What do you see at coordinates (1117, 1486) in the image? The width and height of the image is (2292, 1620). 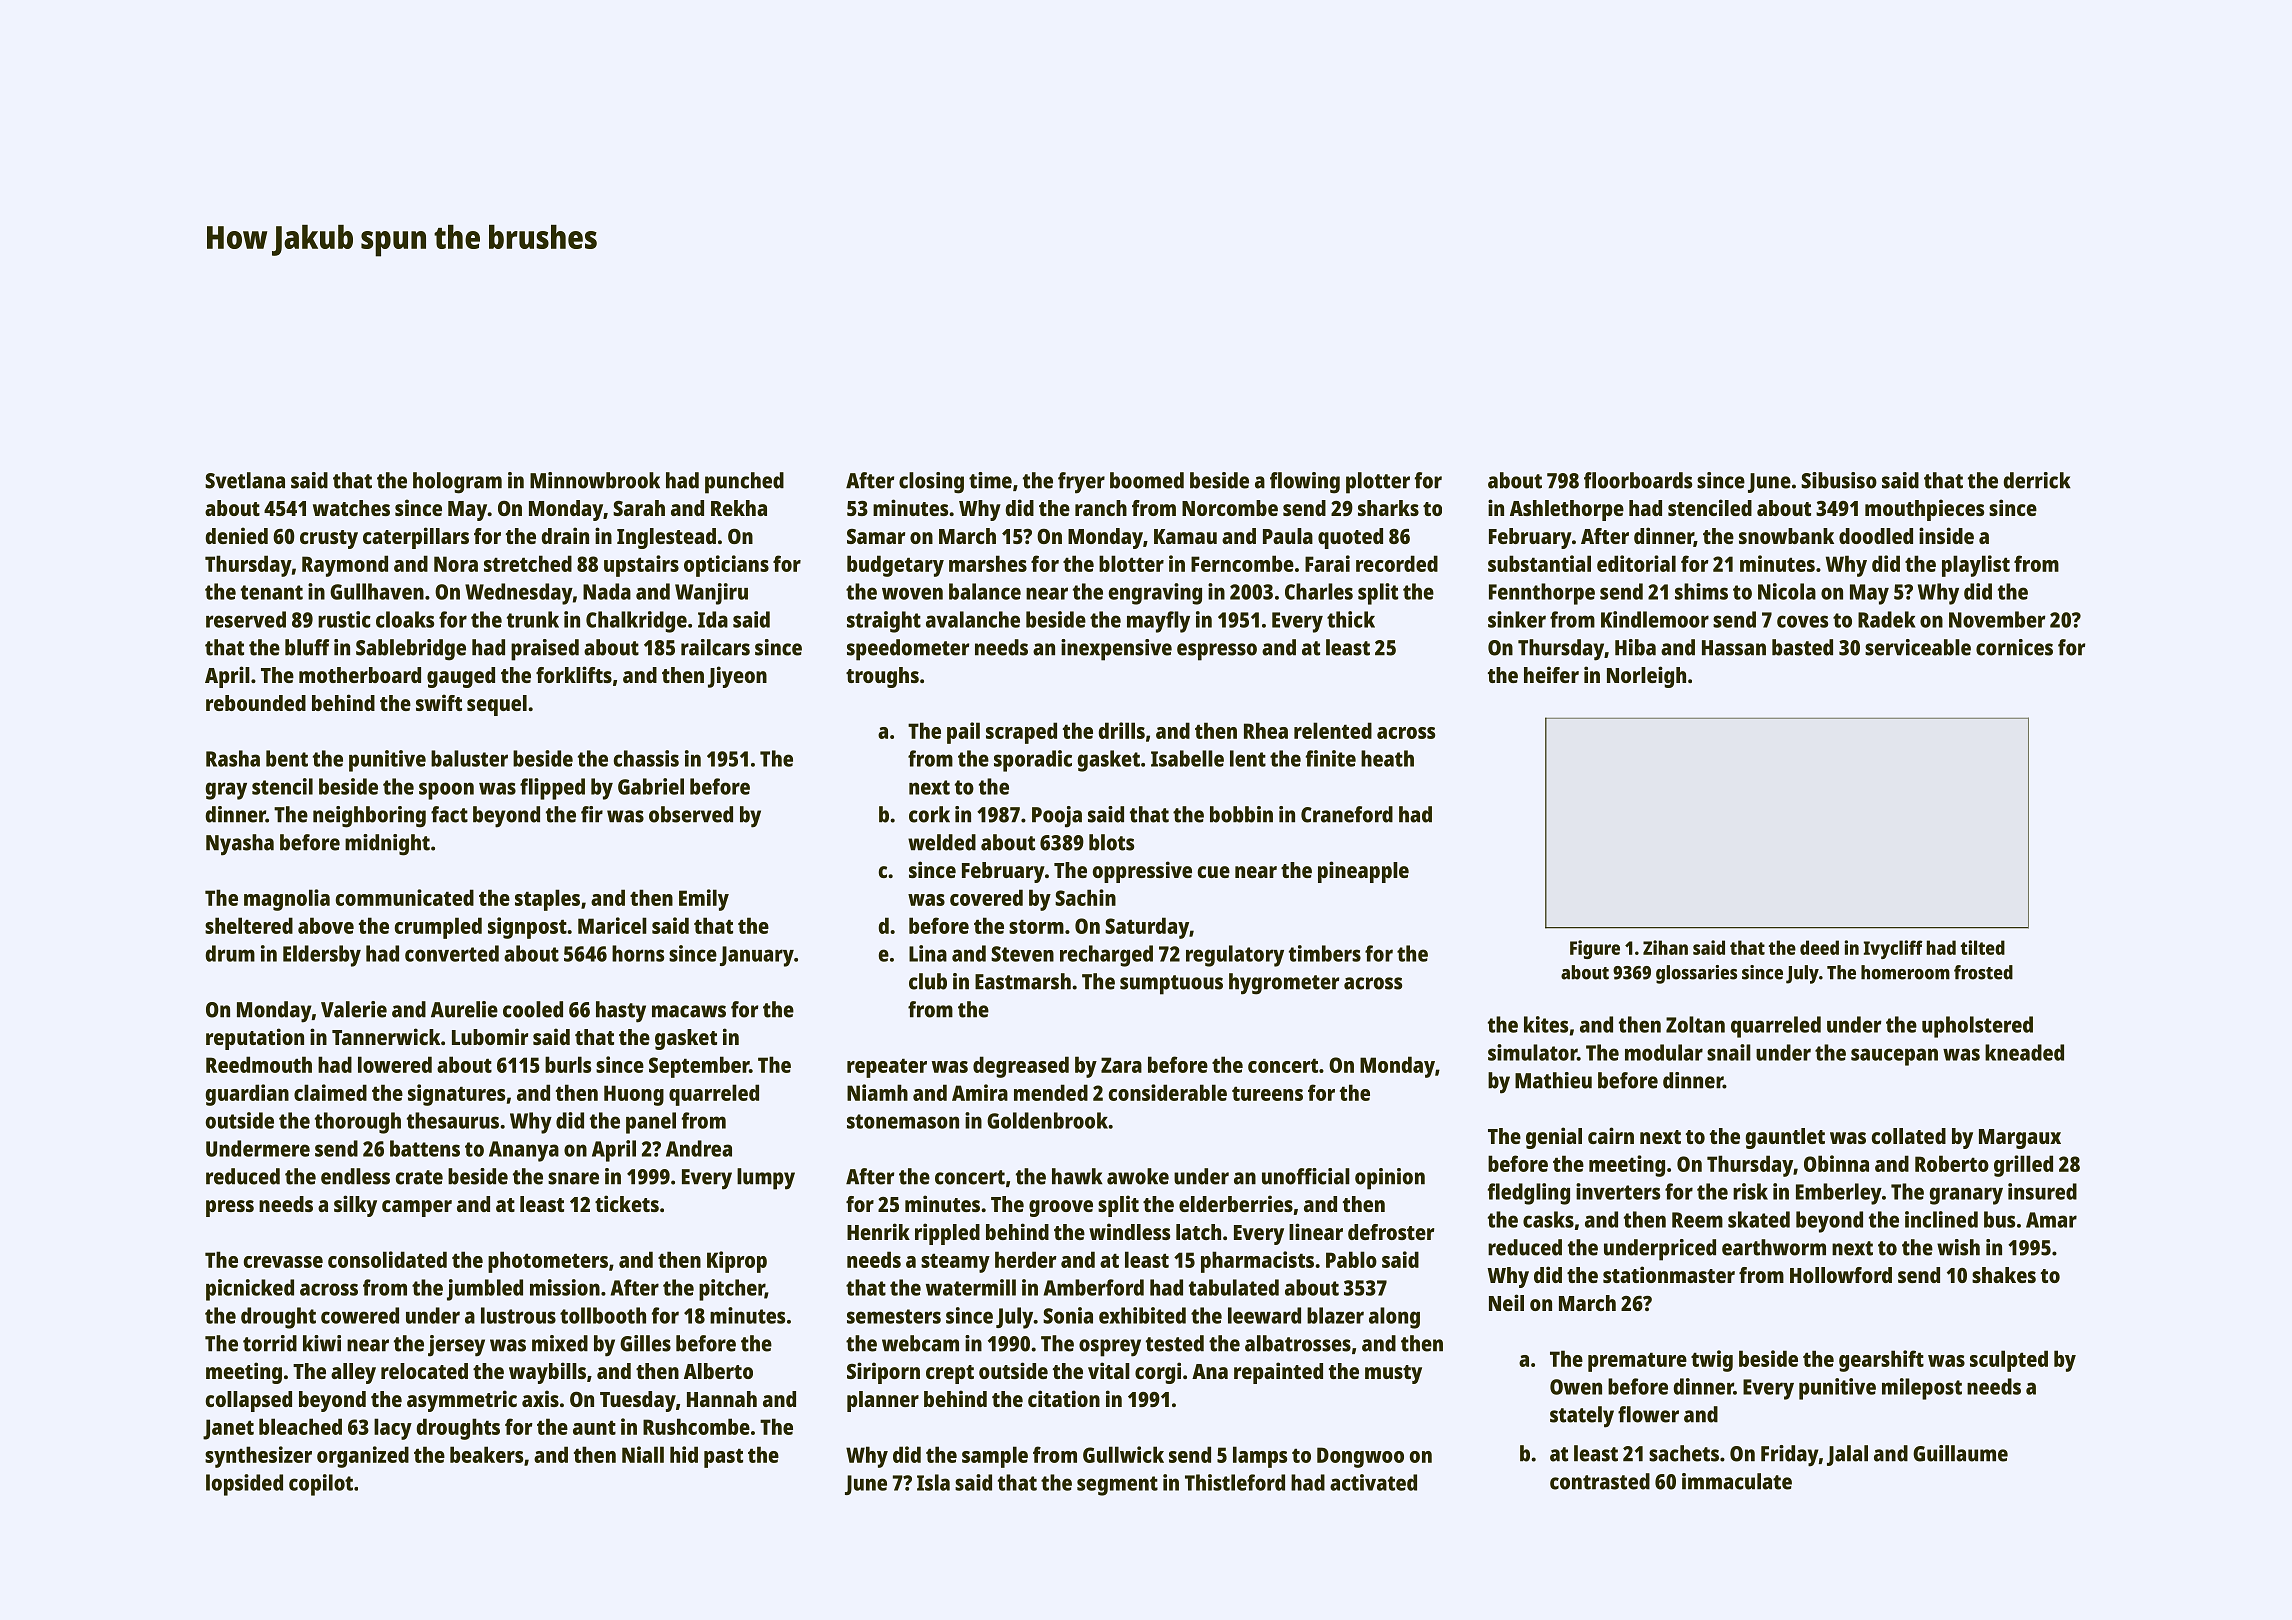 I see `segment` at bounding box center [1117, 1486].
